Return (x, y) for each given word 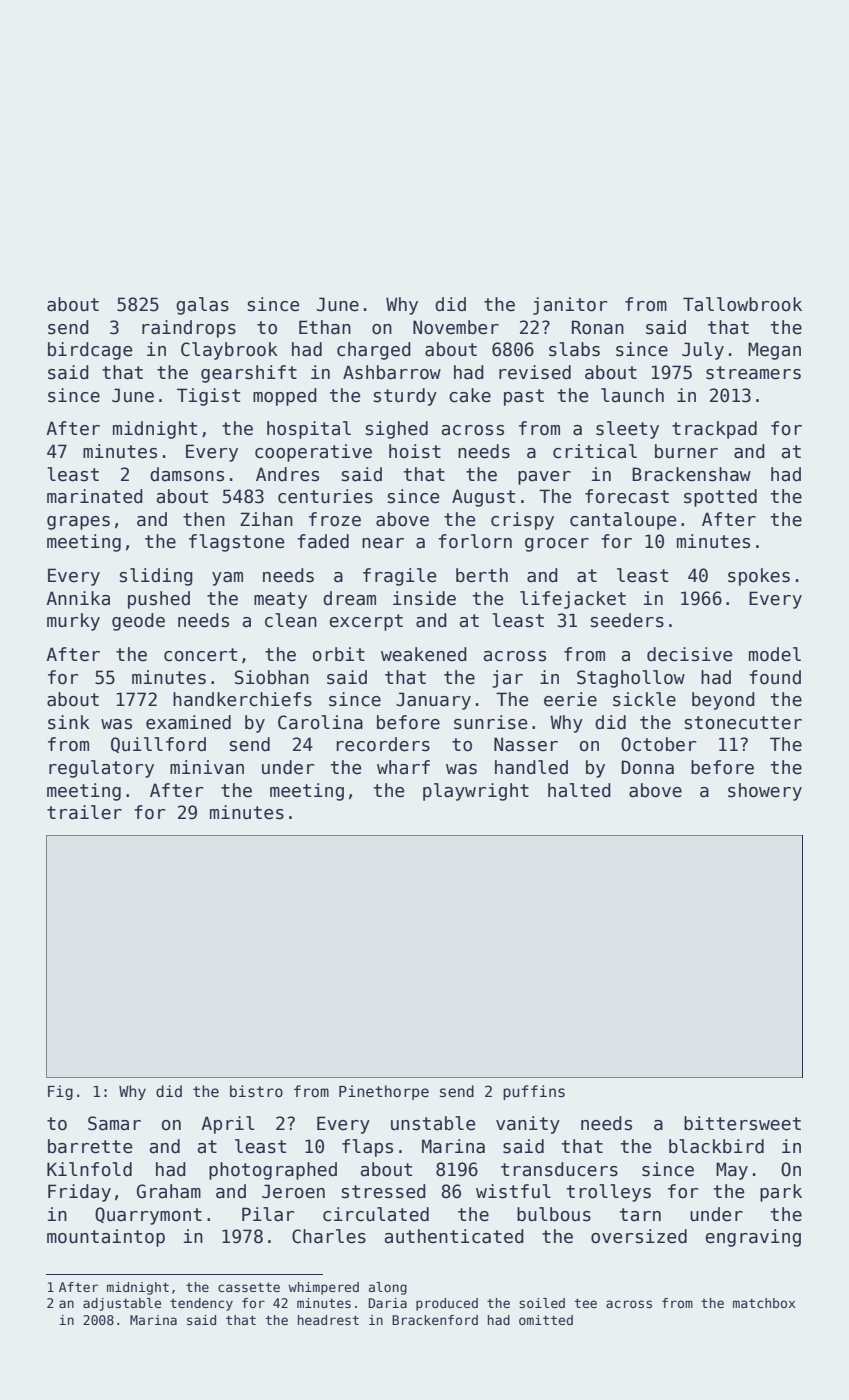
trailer (84, 812)
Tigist (208, 397)
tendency (201, 1304)
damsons (187, 474)
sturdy (405, 397)
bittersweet (742, 1123)
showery (765, 792)
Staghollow (631, 679)
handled (531, 767)
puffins (534, 1092)
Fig (60, 1092)
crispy (522, 521)
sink (69, 722)
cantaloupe (623, 521)
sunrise (490, 722)
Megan (774, 351)
